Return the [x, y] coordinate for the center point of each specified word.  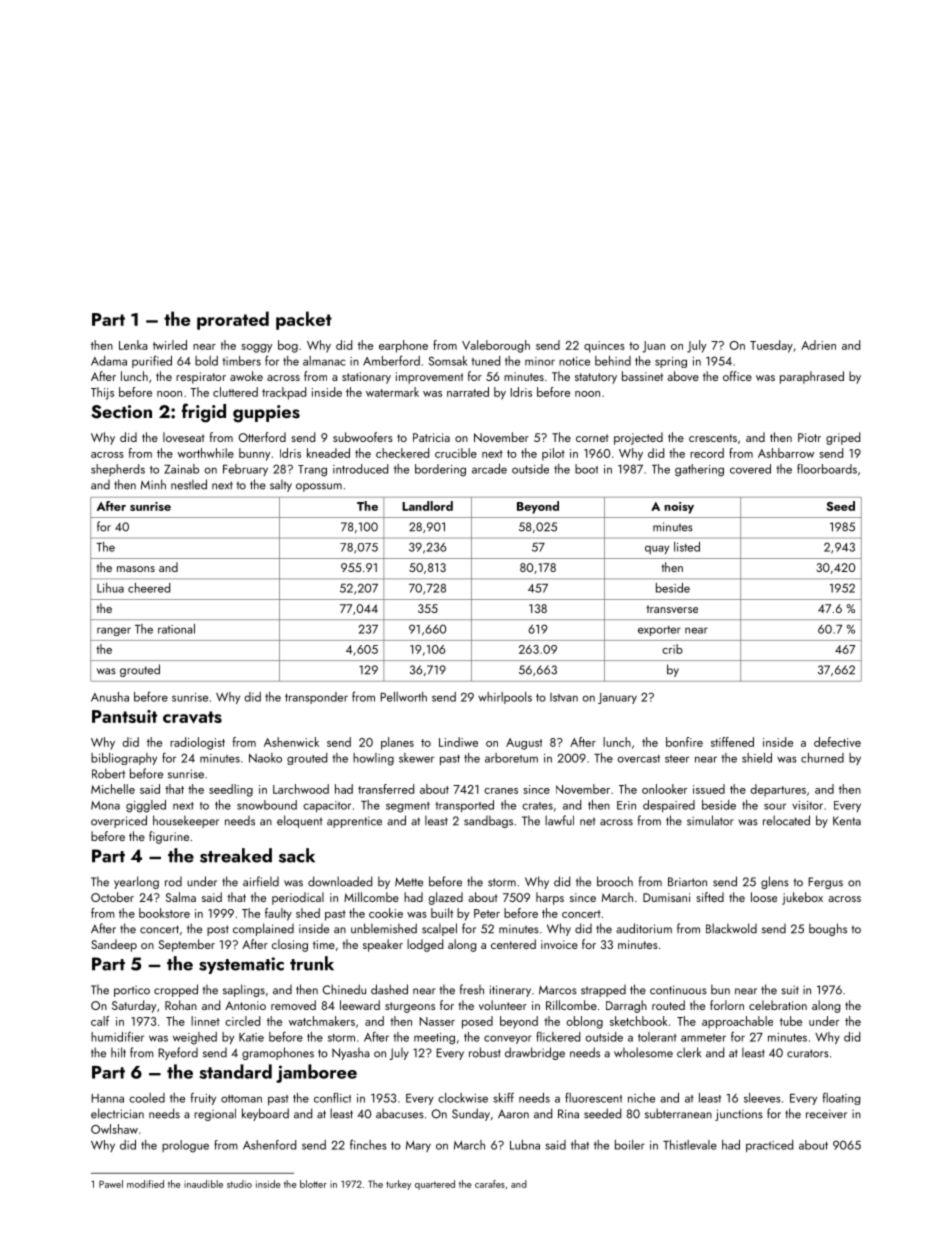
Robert [108, 773]
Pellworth [403, 697]
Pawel [111, 1184]
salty [281, 485]
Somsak [448, 361]
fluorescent [593, 1097]
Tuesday [771, 346]
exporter [659, 631]
